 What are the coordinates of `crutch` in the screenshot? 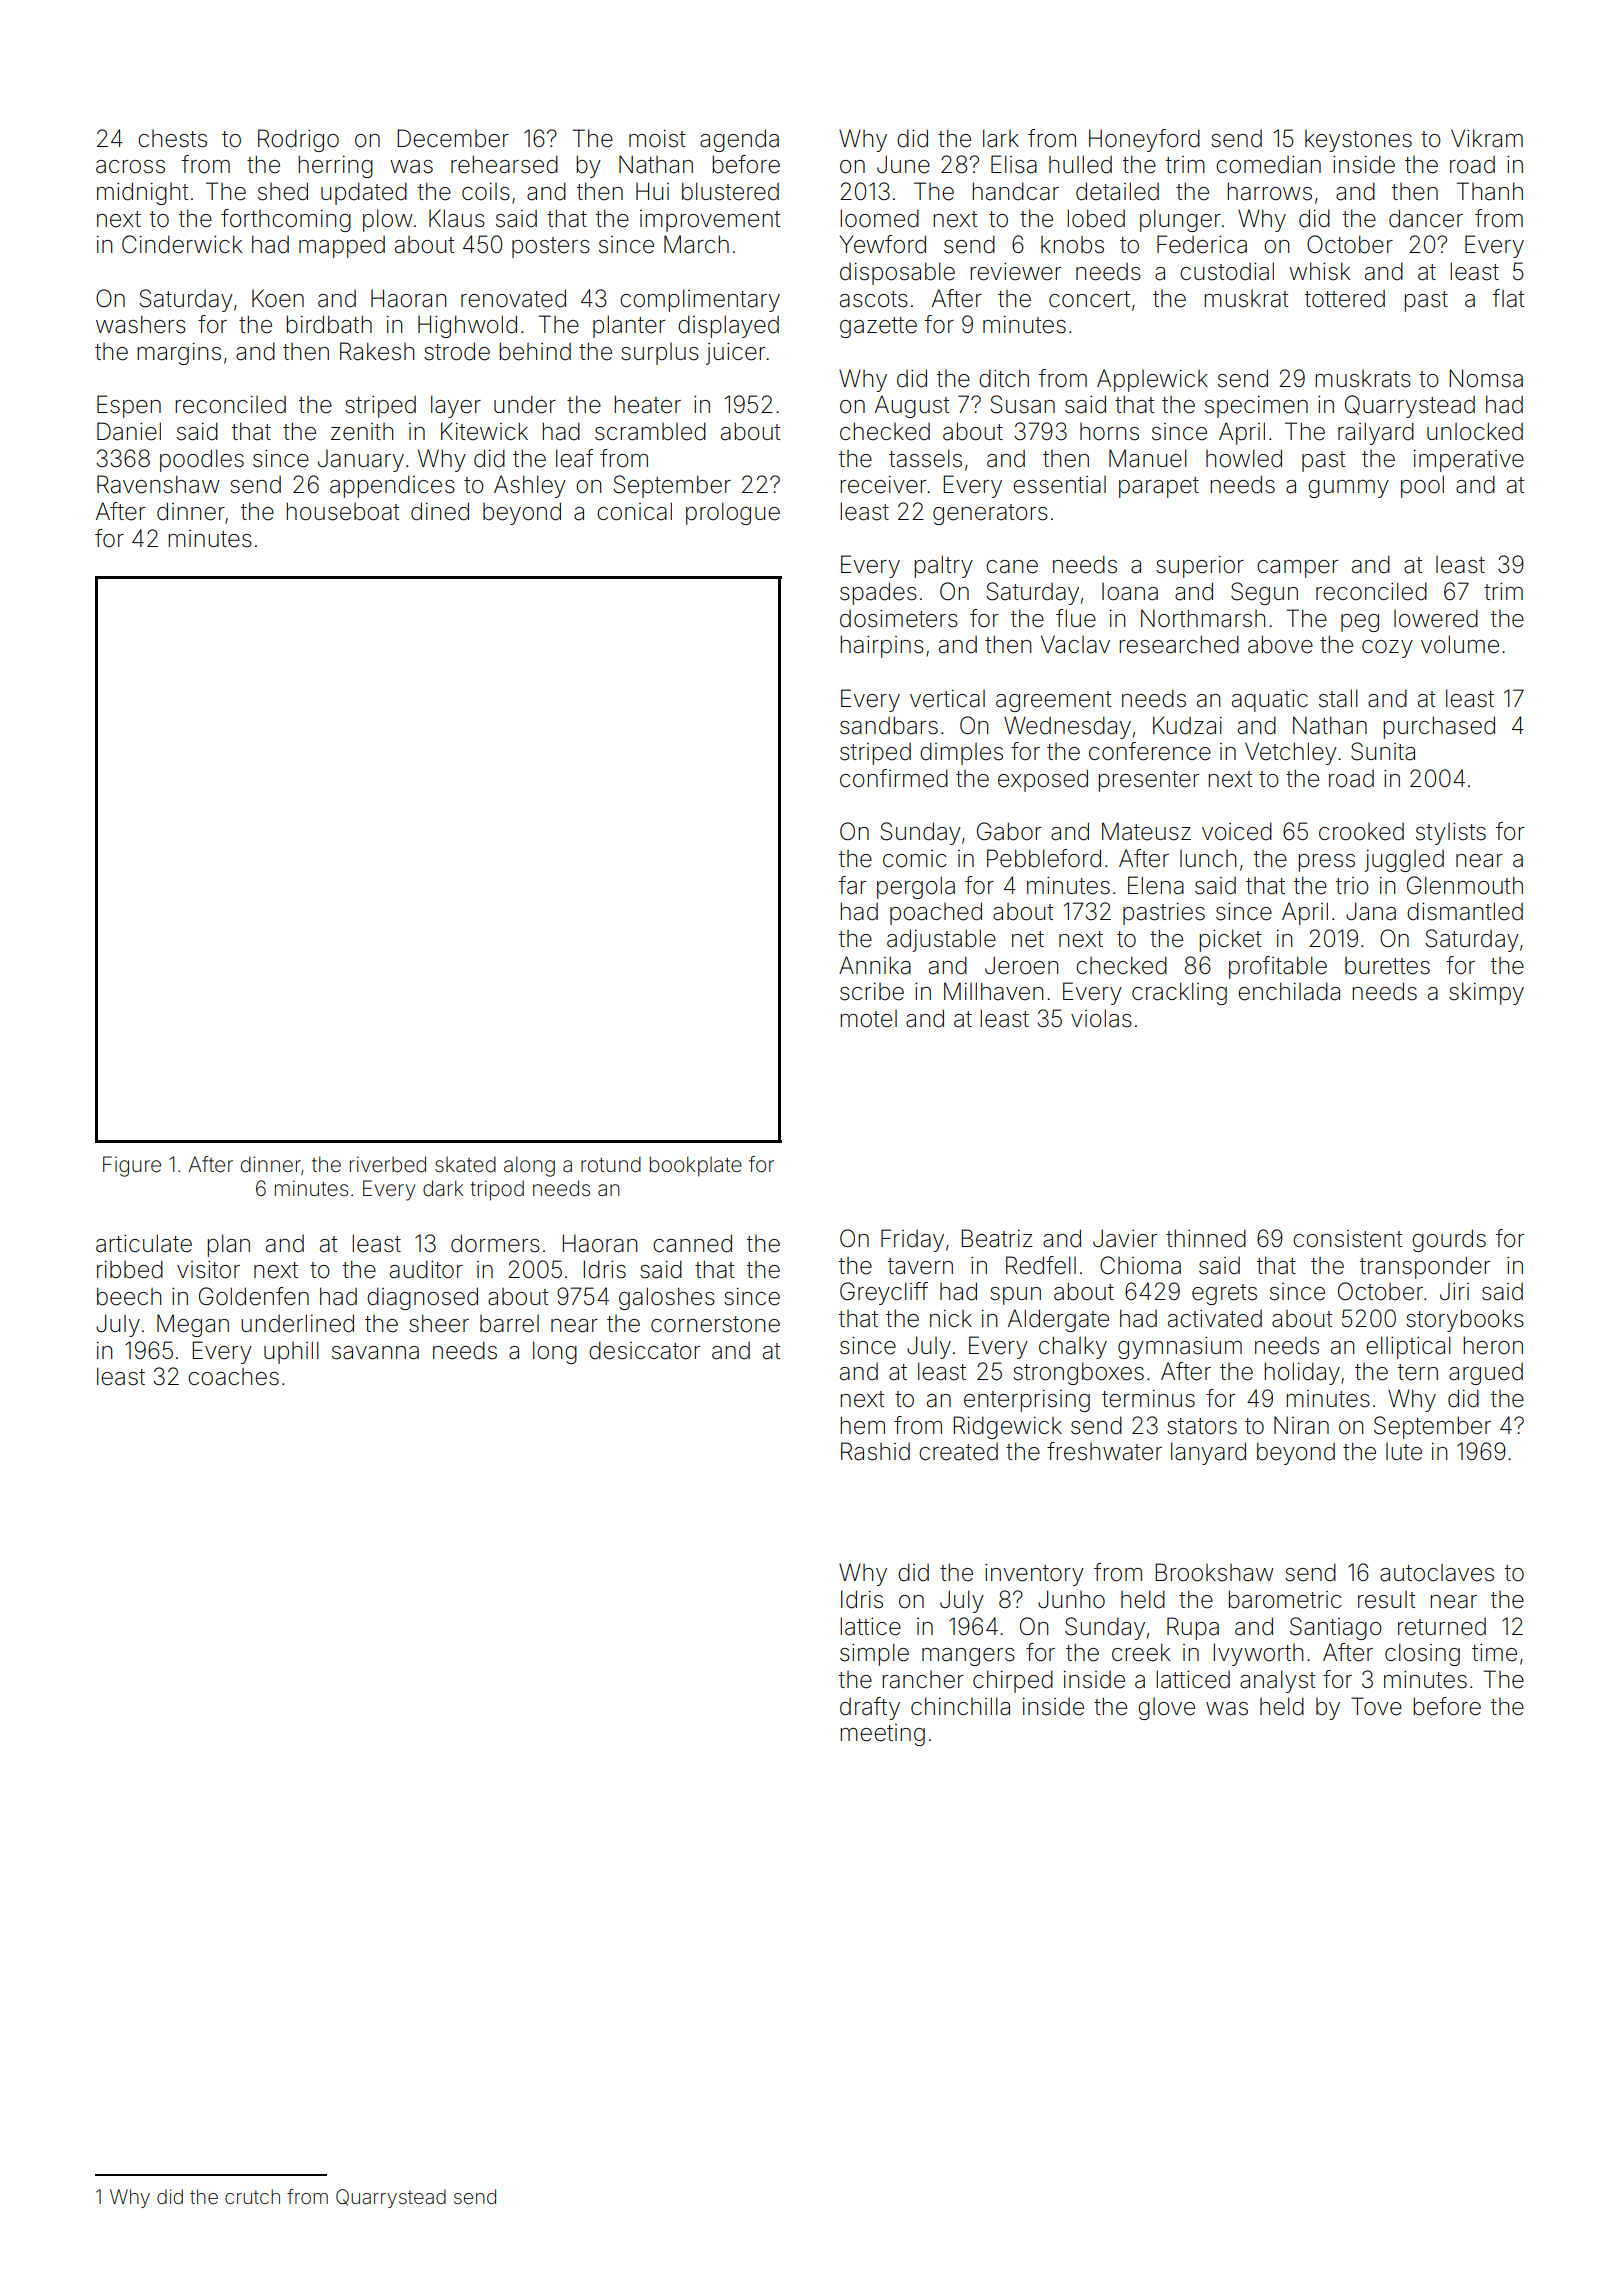 It's located at (252, 2196).
